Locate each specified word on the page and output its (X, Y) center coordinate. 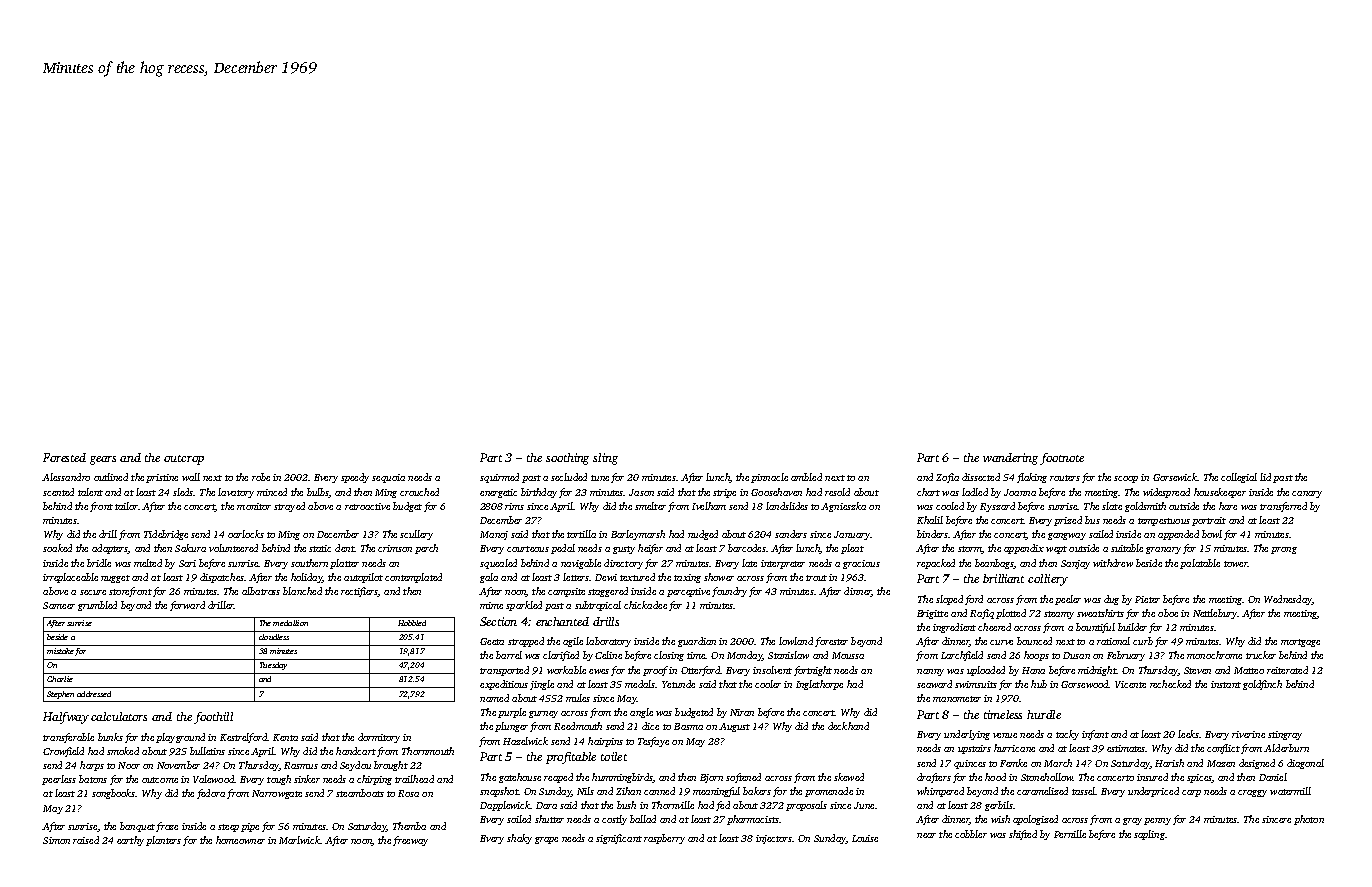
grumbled (97, 606)
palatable (1200, 564)
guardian (697, 642)
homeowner (240, 840)
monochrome (1214, 655)
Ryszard (997, 507)
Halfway (66, 718)
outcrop (184, 460)
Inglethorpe (819, 685)
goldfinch (1262, 685)
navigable (581, 564)
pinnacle (769, 478)
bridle (99, 563)
